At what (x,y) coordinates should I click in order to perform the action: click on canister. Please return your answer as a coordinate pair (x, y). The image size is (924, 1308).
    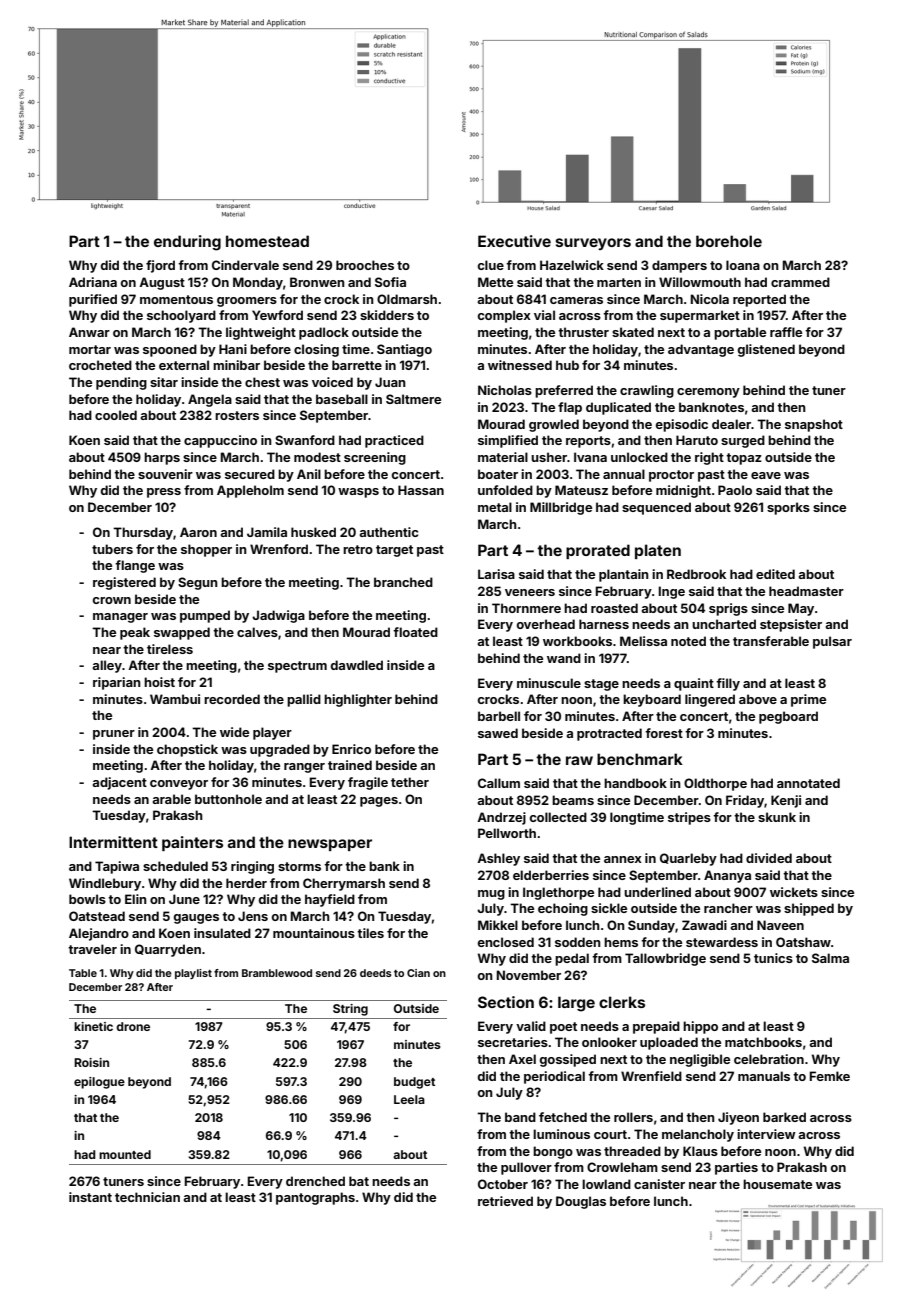
    Looking at the image, I should click on (659, 1184).
